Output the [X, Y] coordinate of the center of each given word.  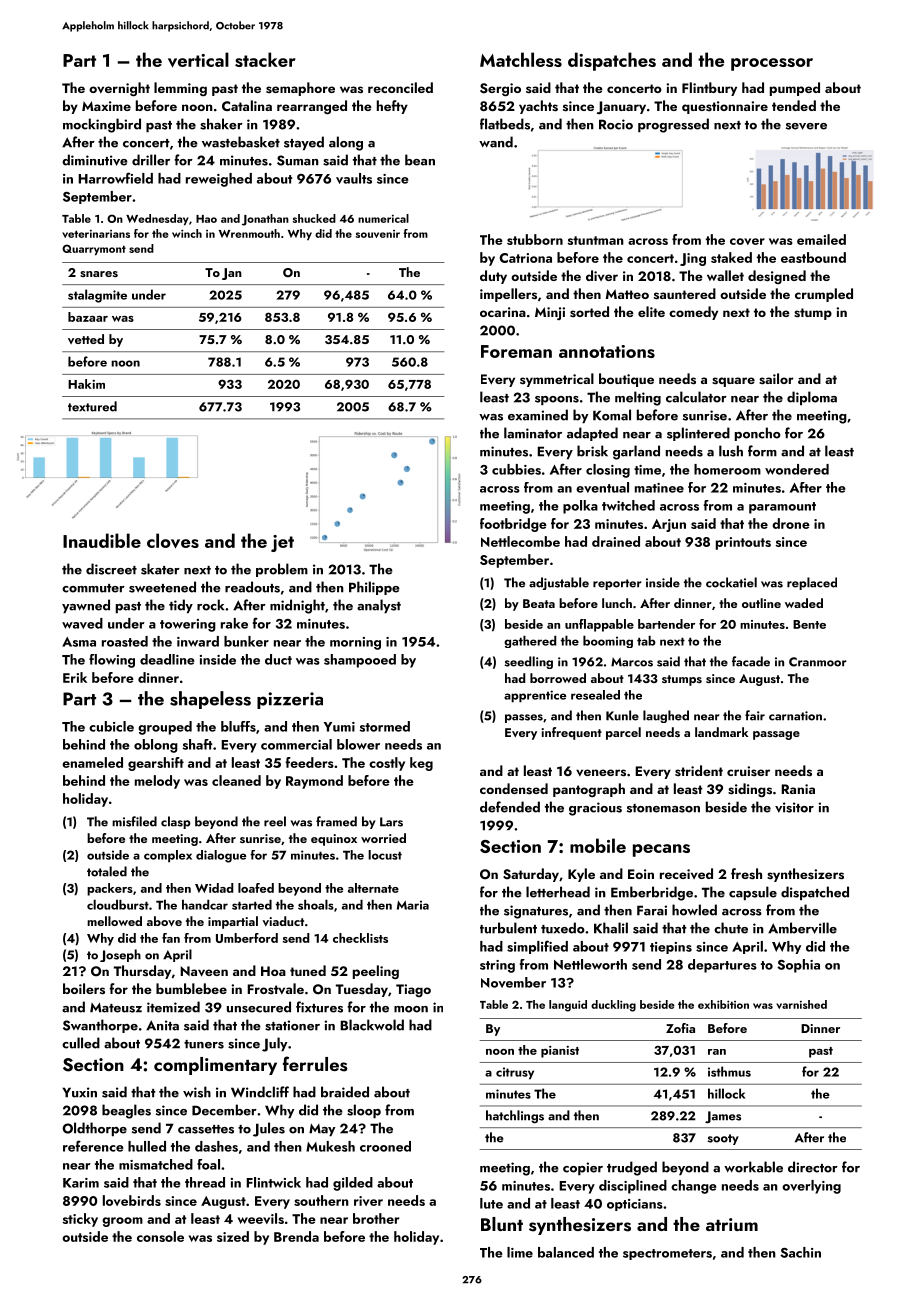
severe [806, 126]
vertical [198, 60]
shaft [197, 744]
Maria [413, 905]
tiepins [671, 948]
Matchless [521, 59]
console [160, 1236]
